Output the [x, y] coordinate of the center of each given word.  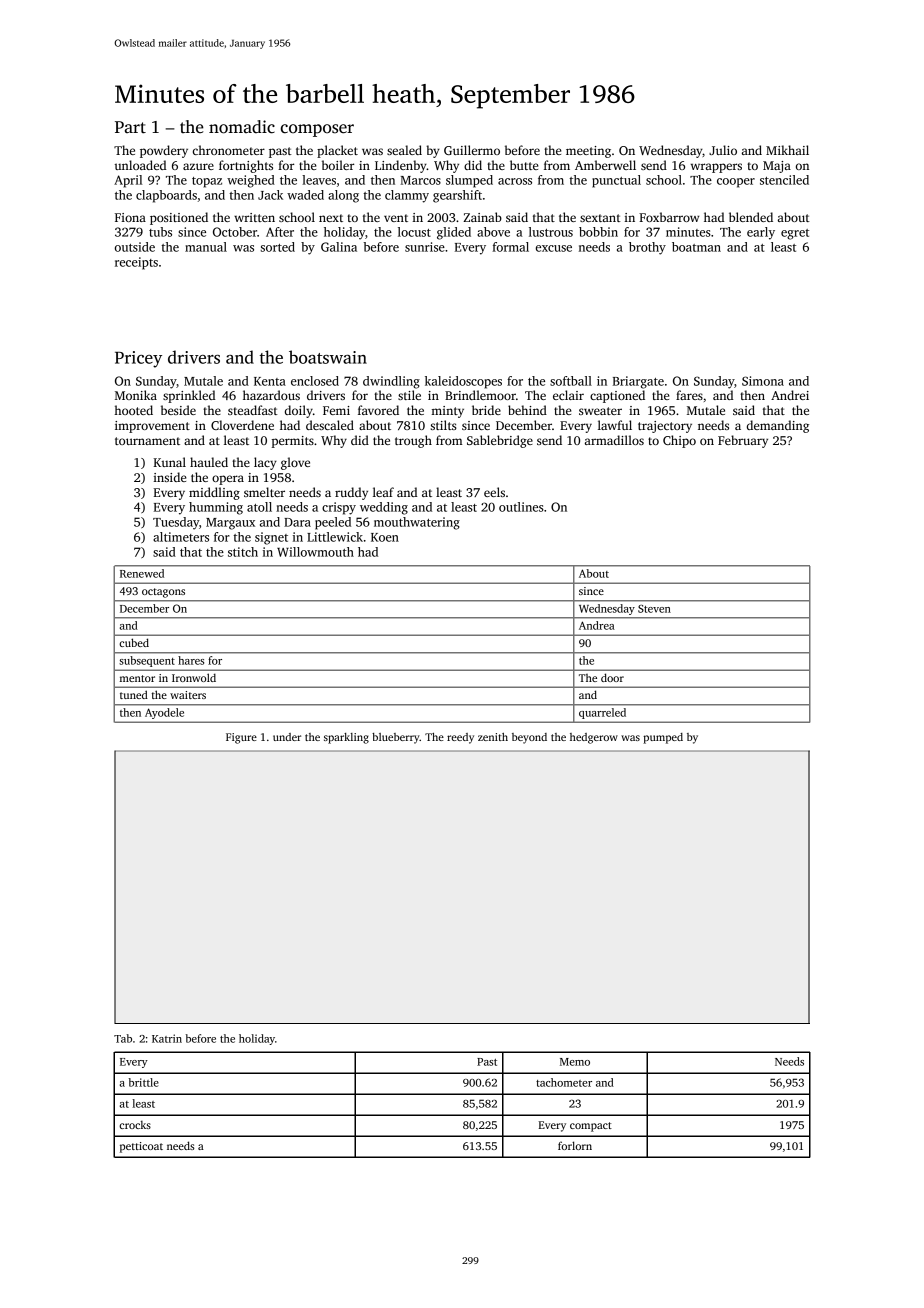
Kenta [270, 381]
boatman [696, 247]
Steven [654, 609]
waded [305, 195]
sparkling [346, 738]
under [287, 737]
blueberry [396, 738]
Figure [241, 738]
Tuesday [176, 523]
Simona [763, 381]
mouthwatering [417, 523]
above [493, 232]
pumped [663, 738]
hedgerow [594, 738]
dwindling [391, 382]
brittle [144, 1082]
